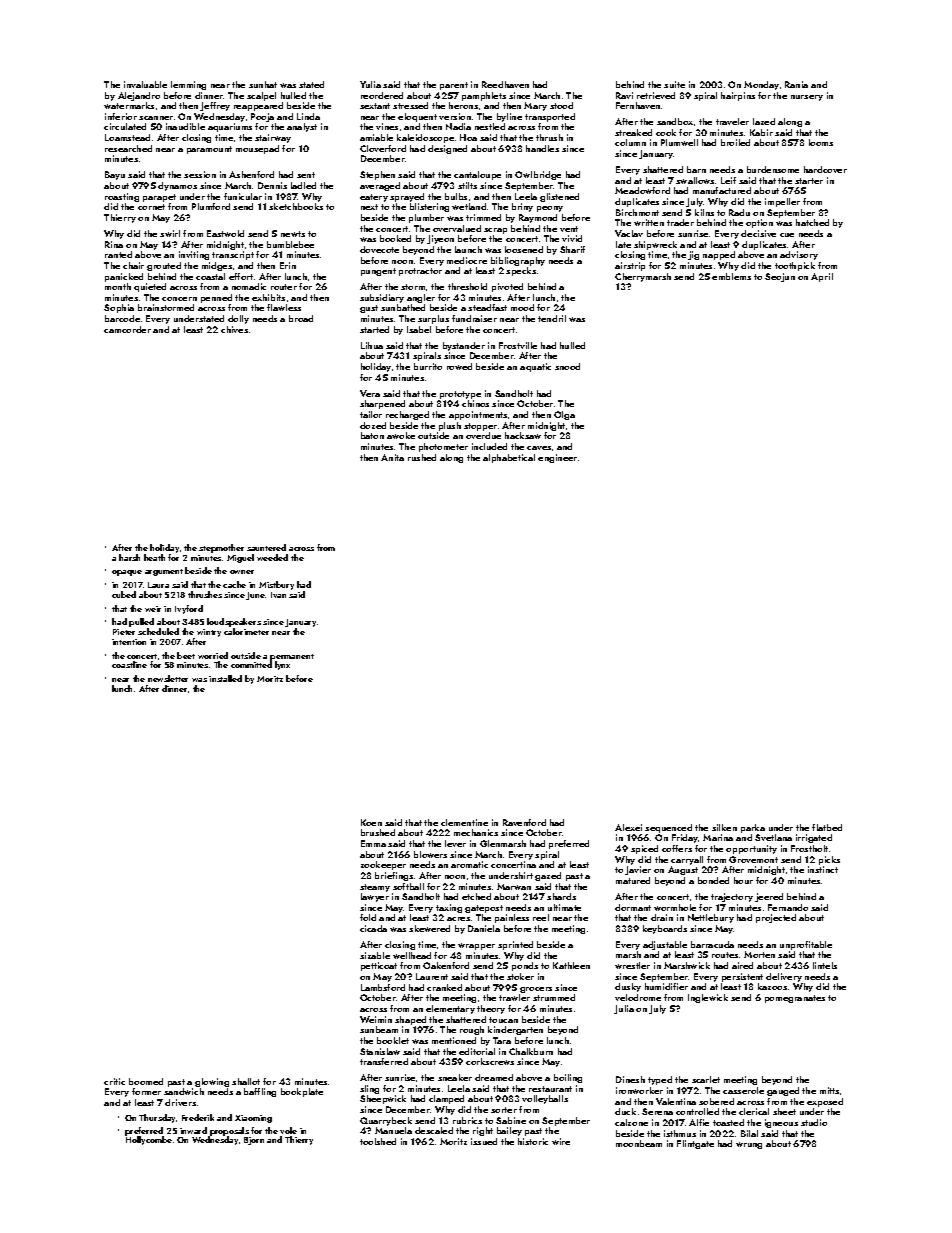  Describe the element at coordinates (674, 84) in the image. I see `suite` at that location.
